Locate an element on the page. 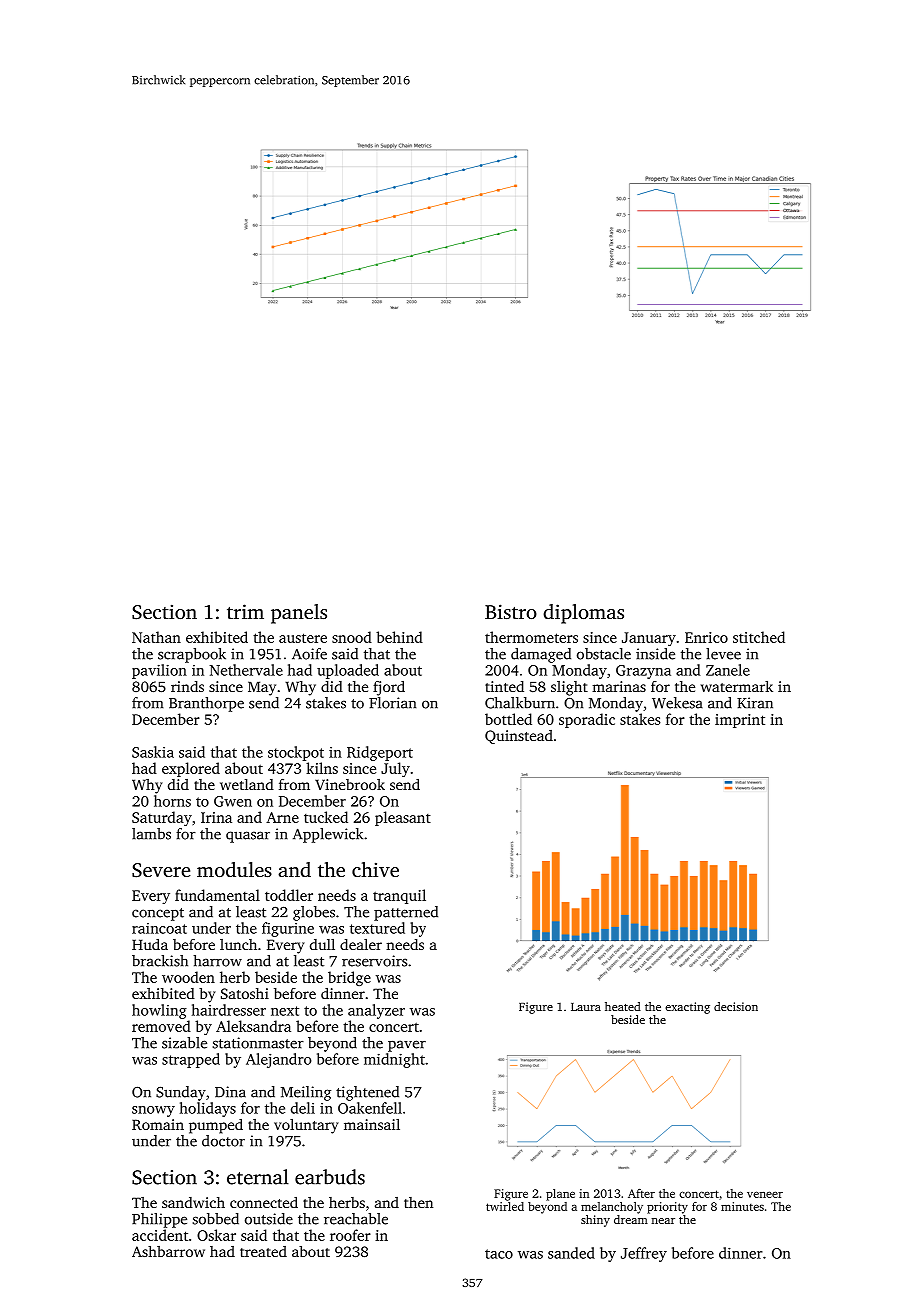 The width and height of the document is (924, 1314). Ridgeport is located at coordinates (380, 753).
